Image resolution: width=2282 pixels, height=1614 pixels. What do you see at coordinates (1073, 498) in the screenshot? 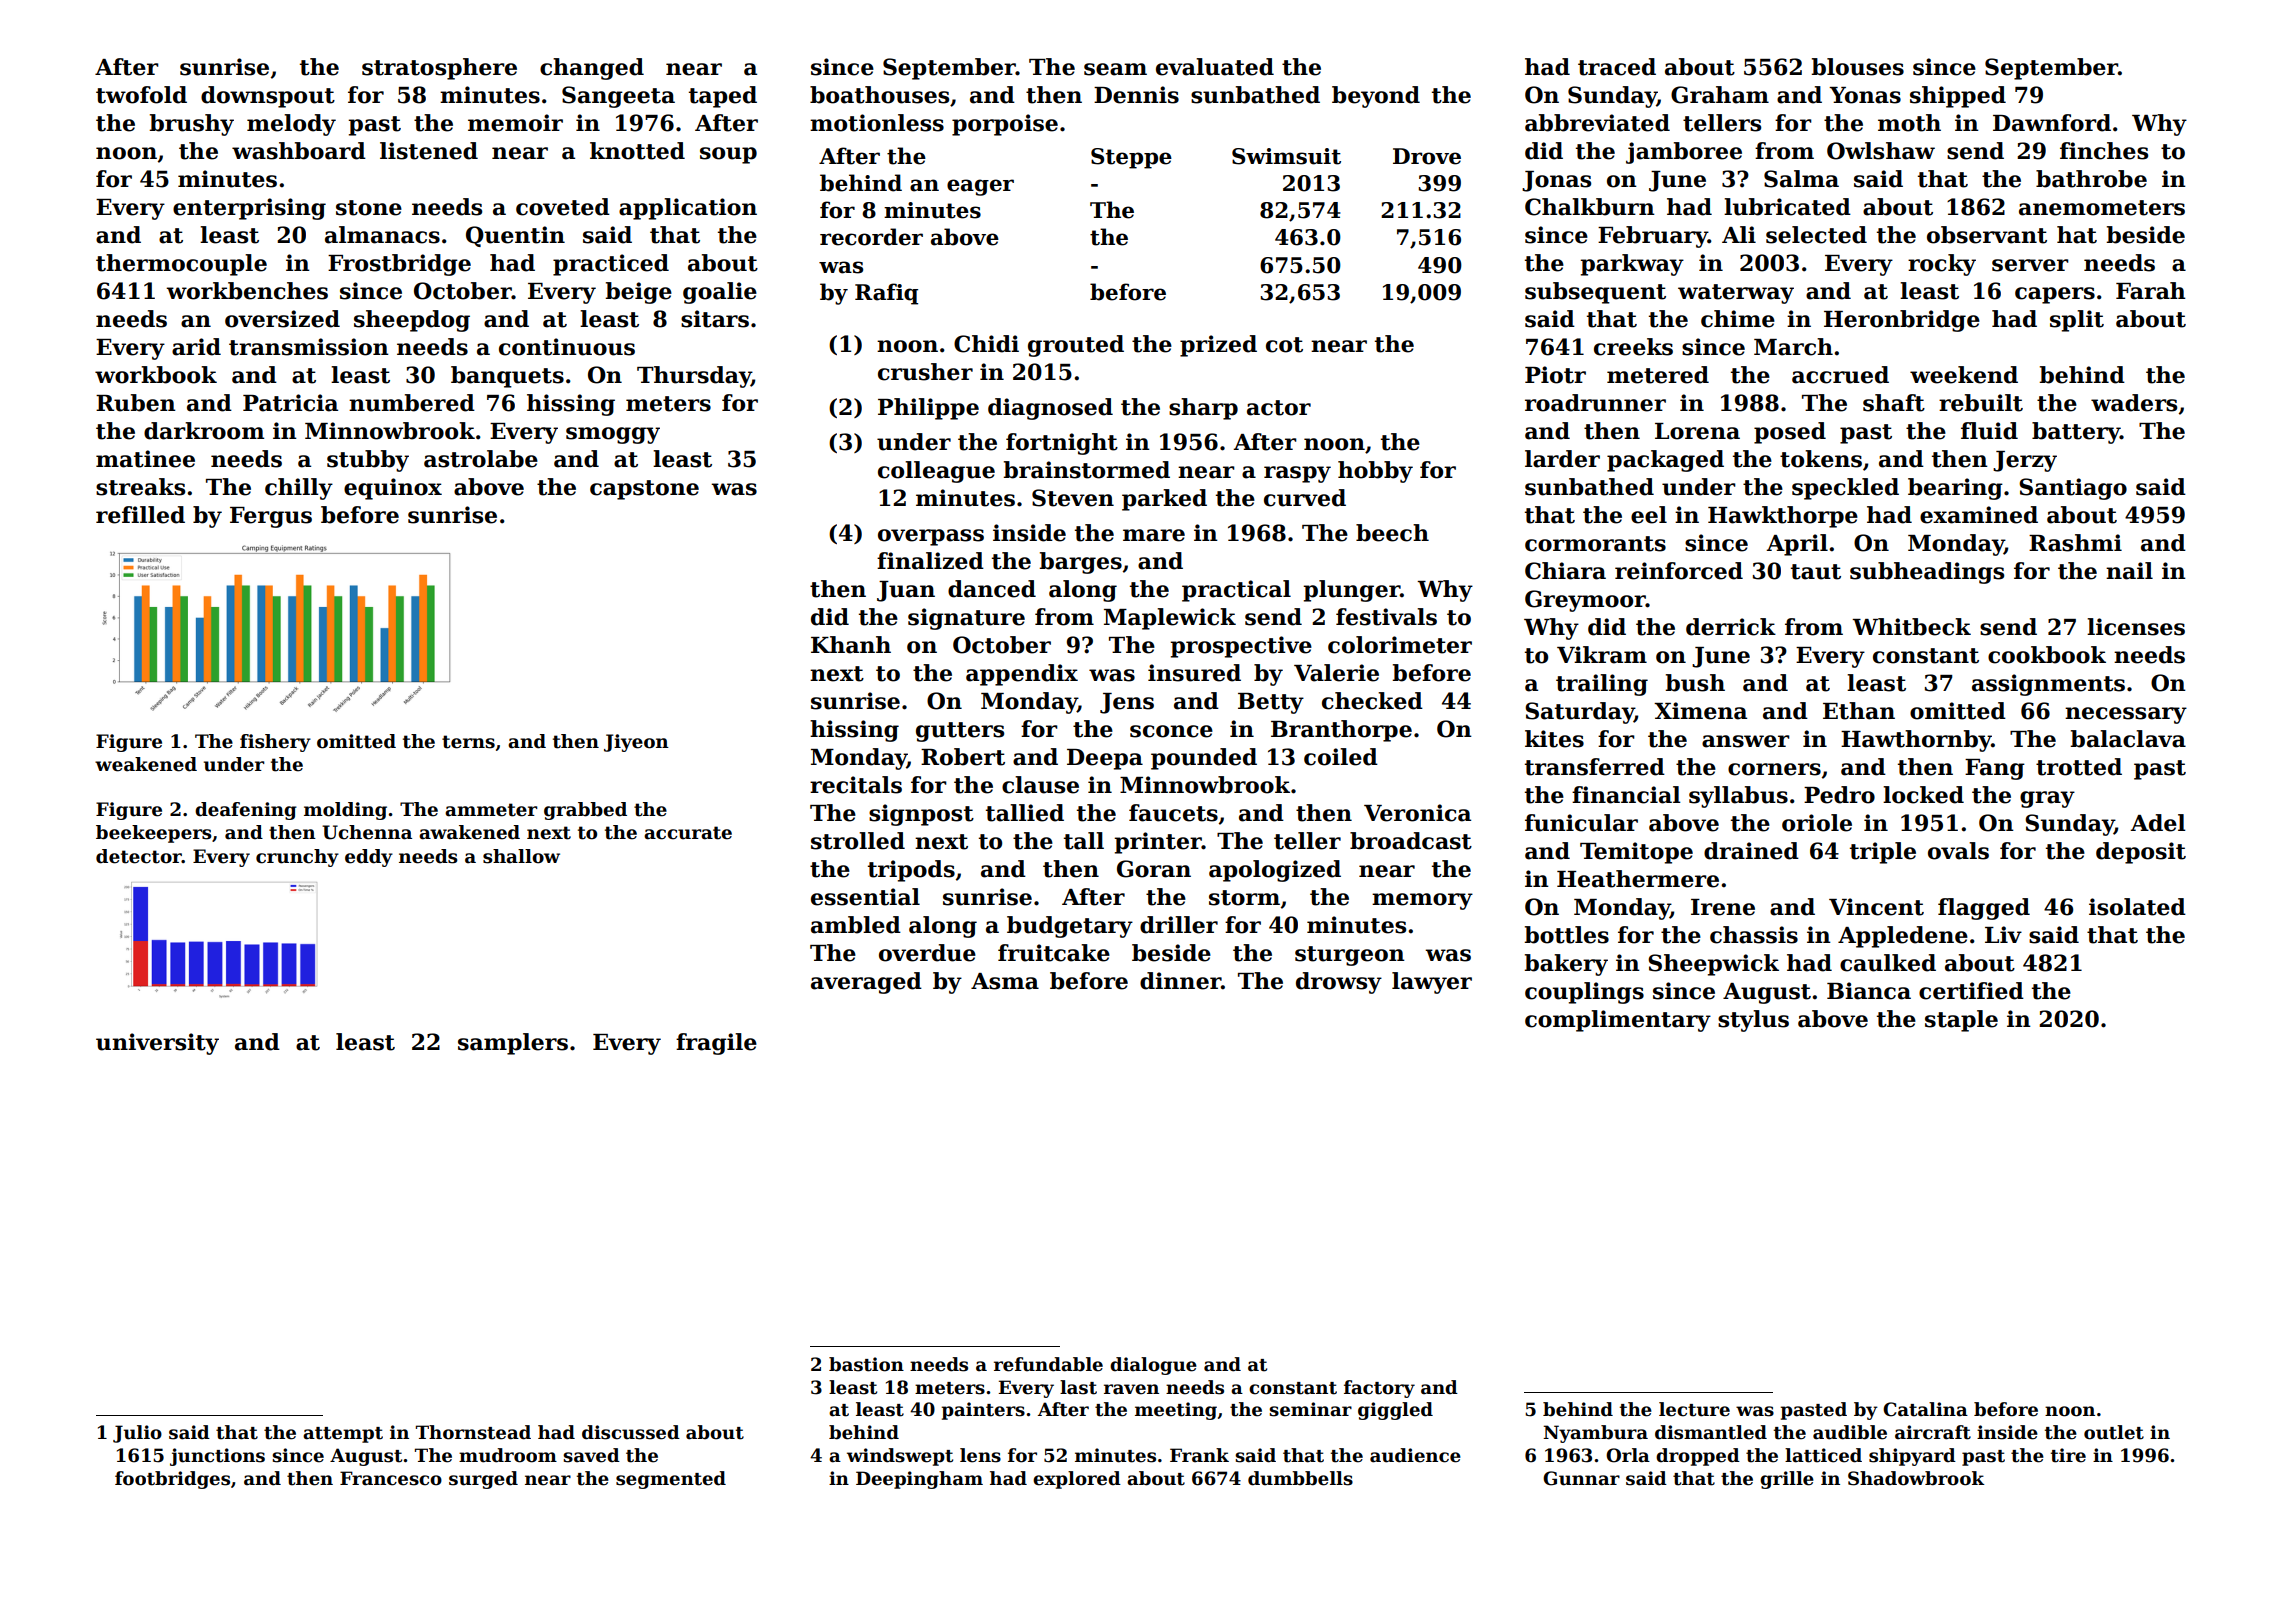
I see `Steven` at bounding box center [1073, 498].
